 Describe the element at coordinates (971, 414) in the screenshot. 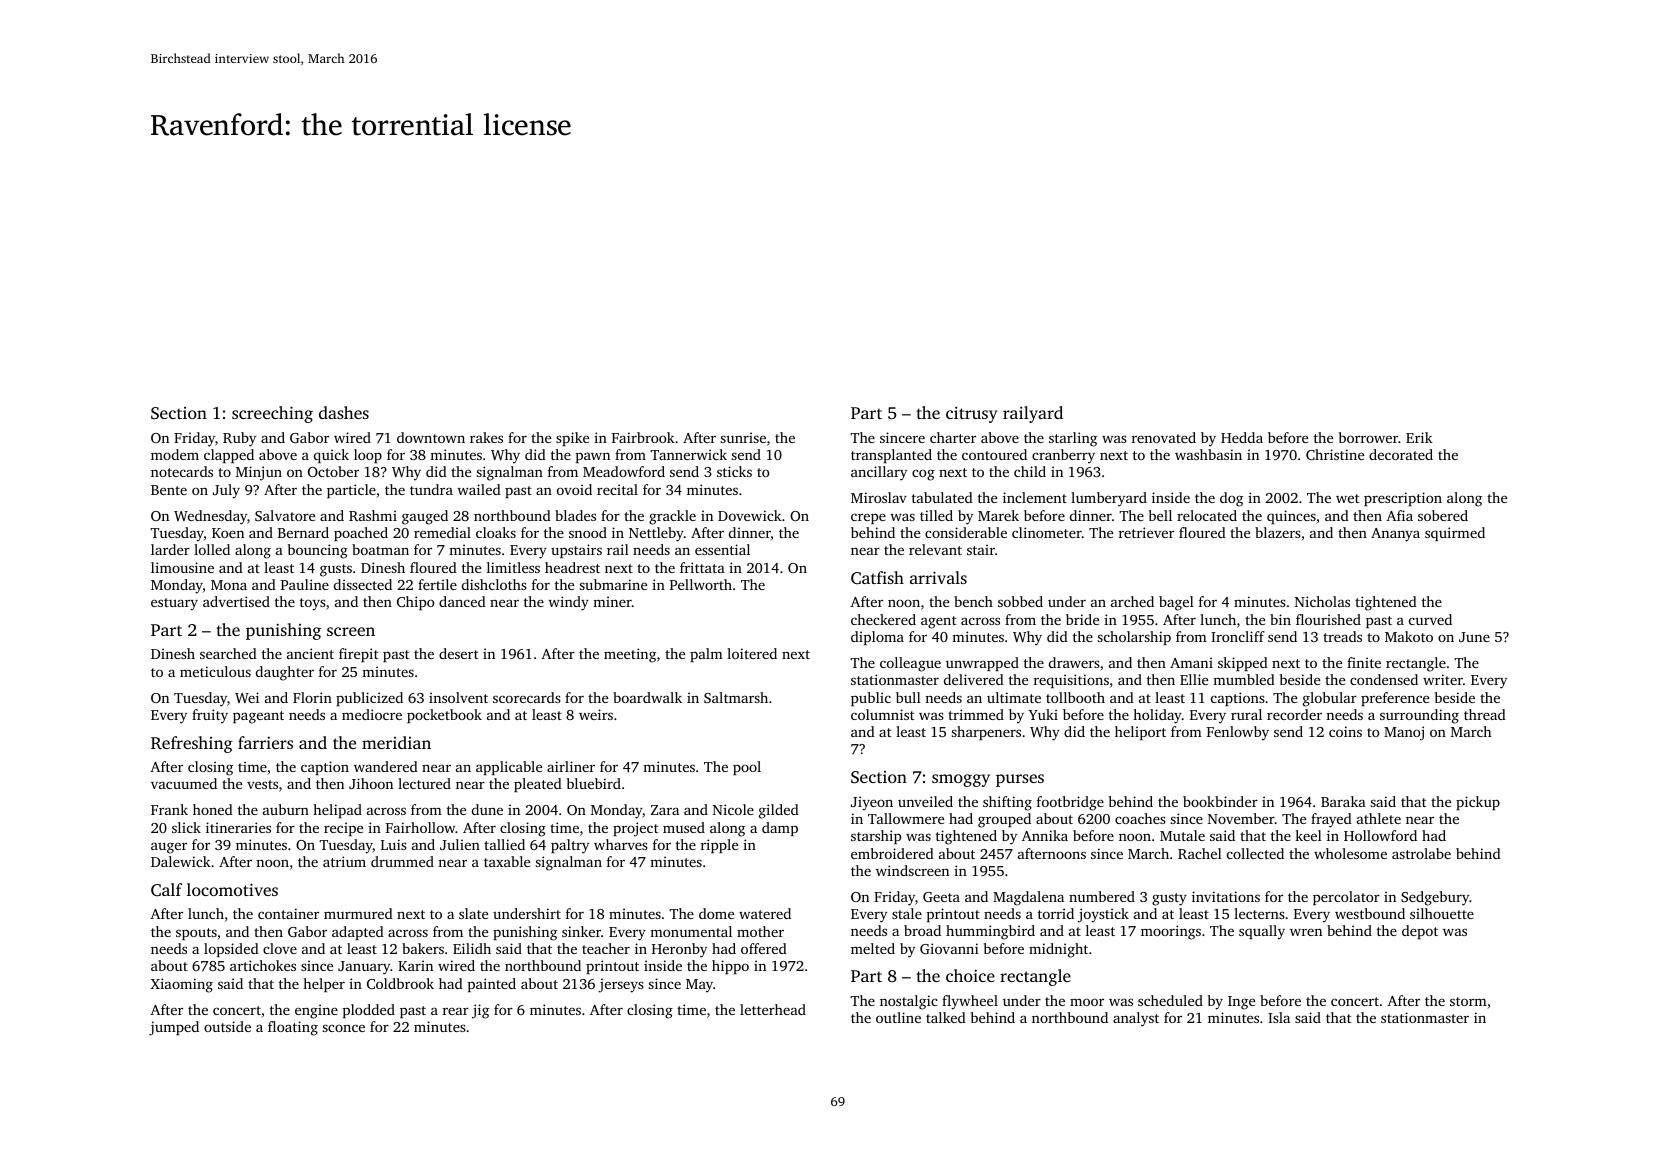

I see `citrusy` at that location.
